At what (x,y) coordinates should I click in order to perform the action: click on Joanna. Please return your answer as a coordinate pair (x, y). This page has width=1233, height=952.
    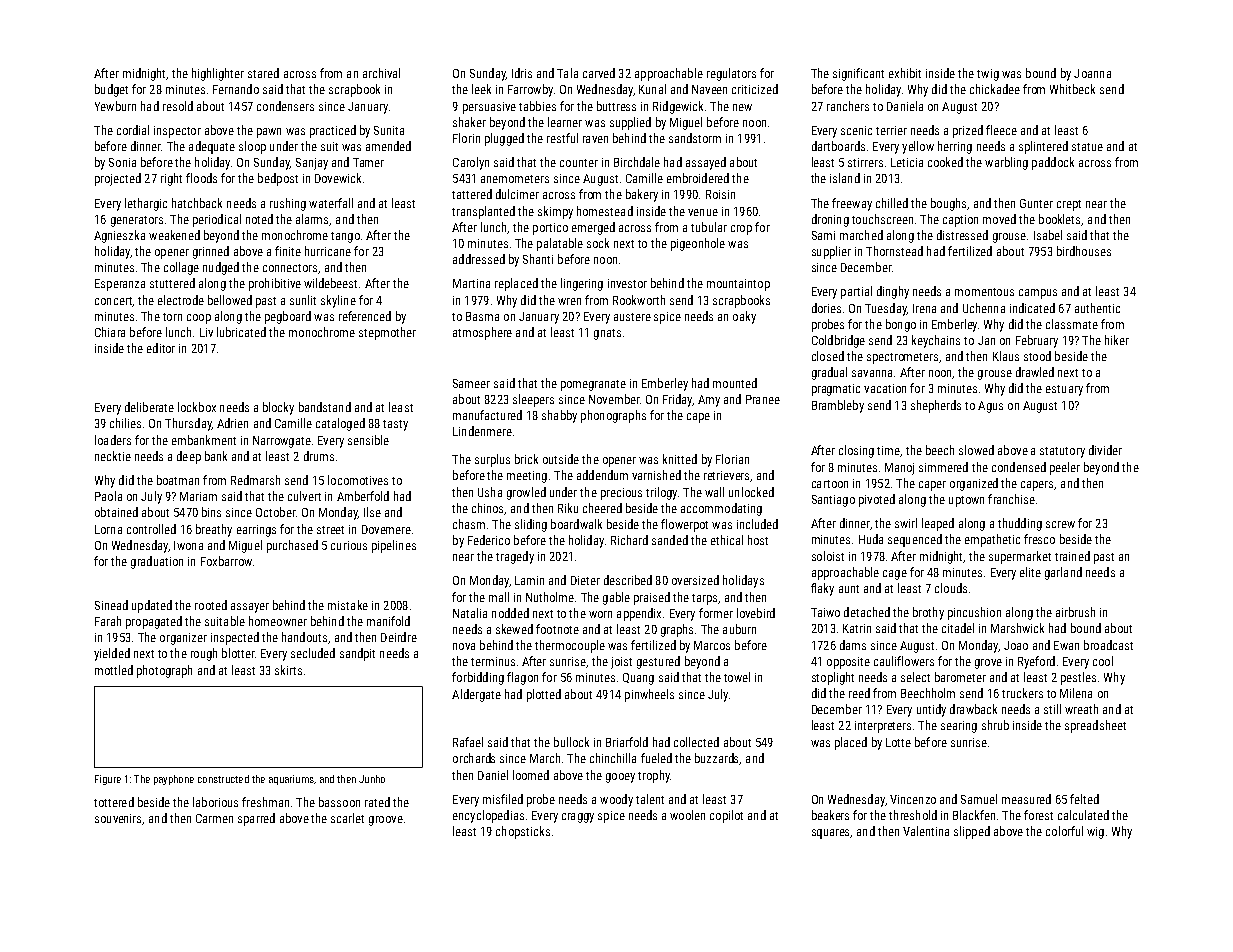
    Looking at the image, I should click on (1092, 73).
